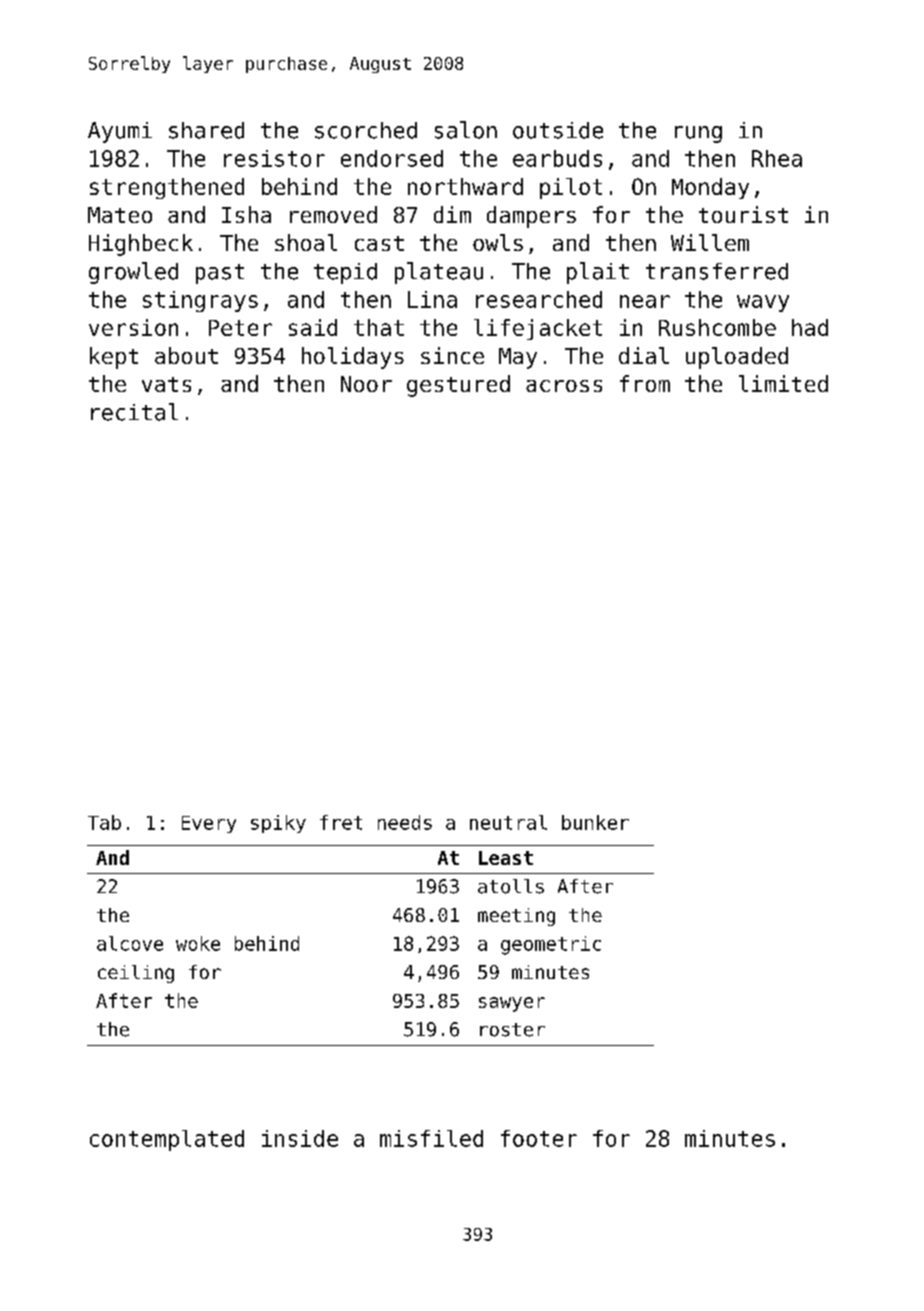 The height and width of the page is (1311, 924). What do you see at coordinates (134, 412) in the page?
I see `recital` at bounding box center [134, 412].
